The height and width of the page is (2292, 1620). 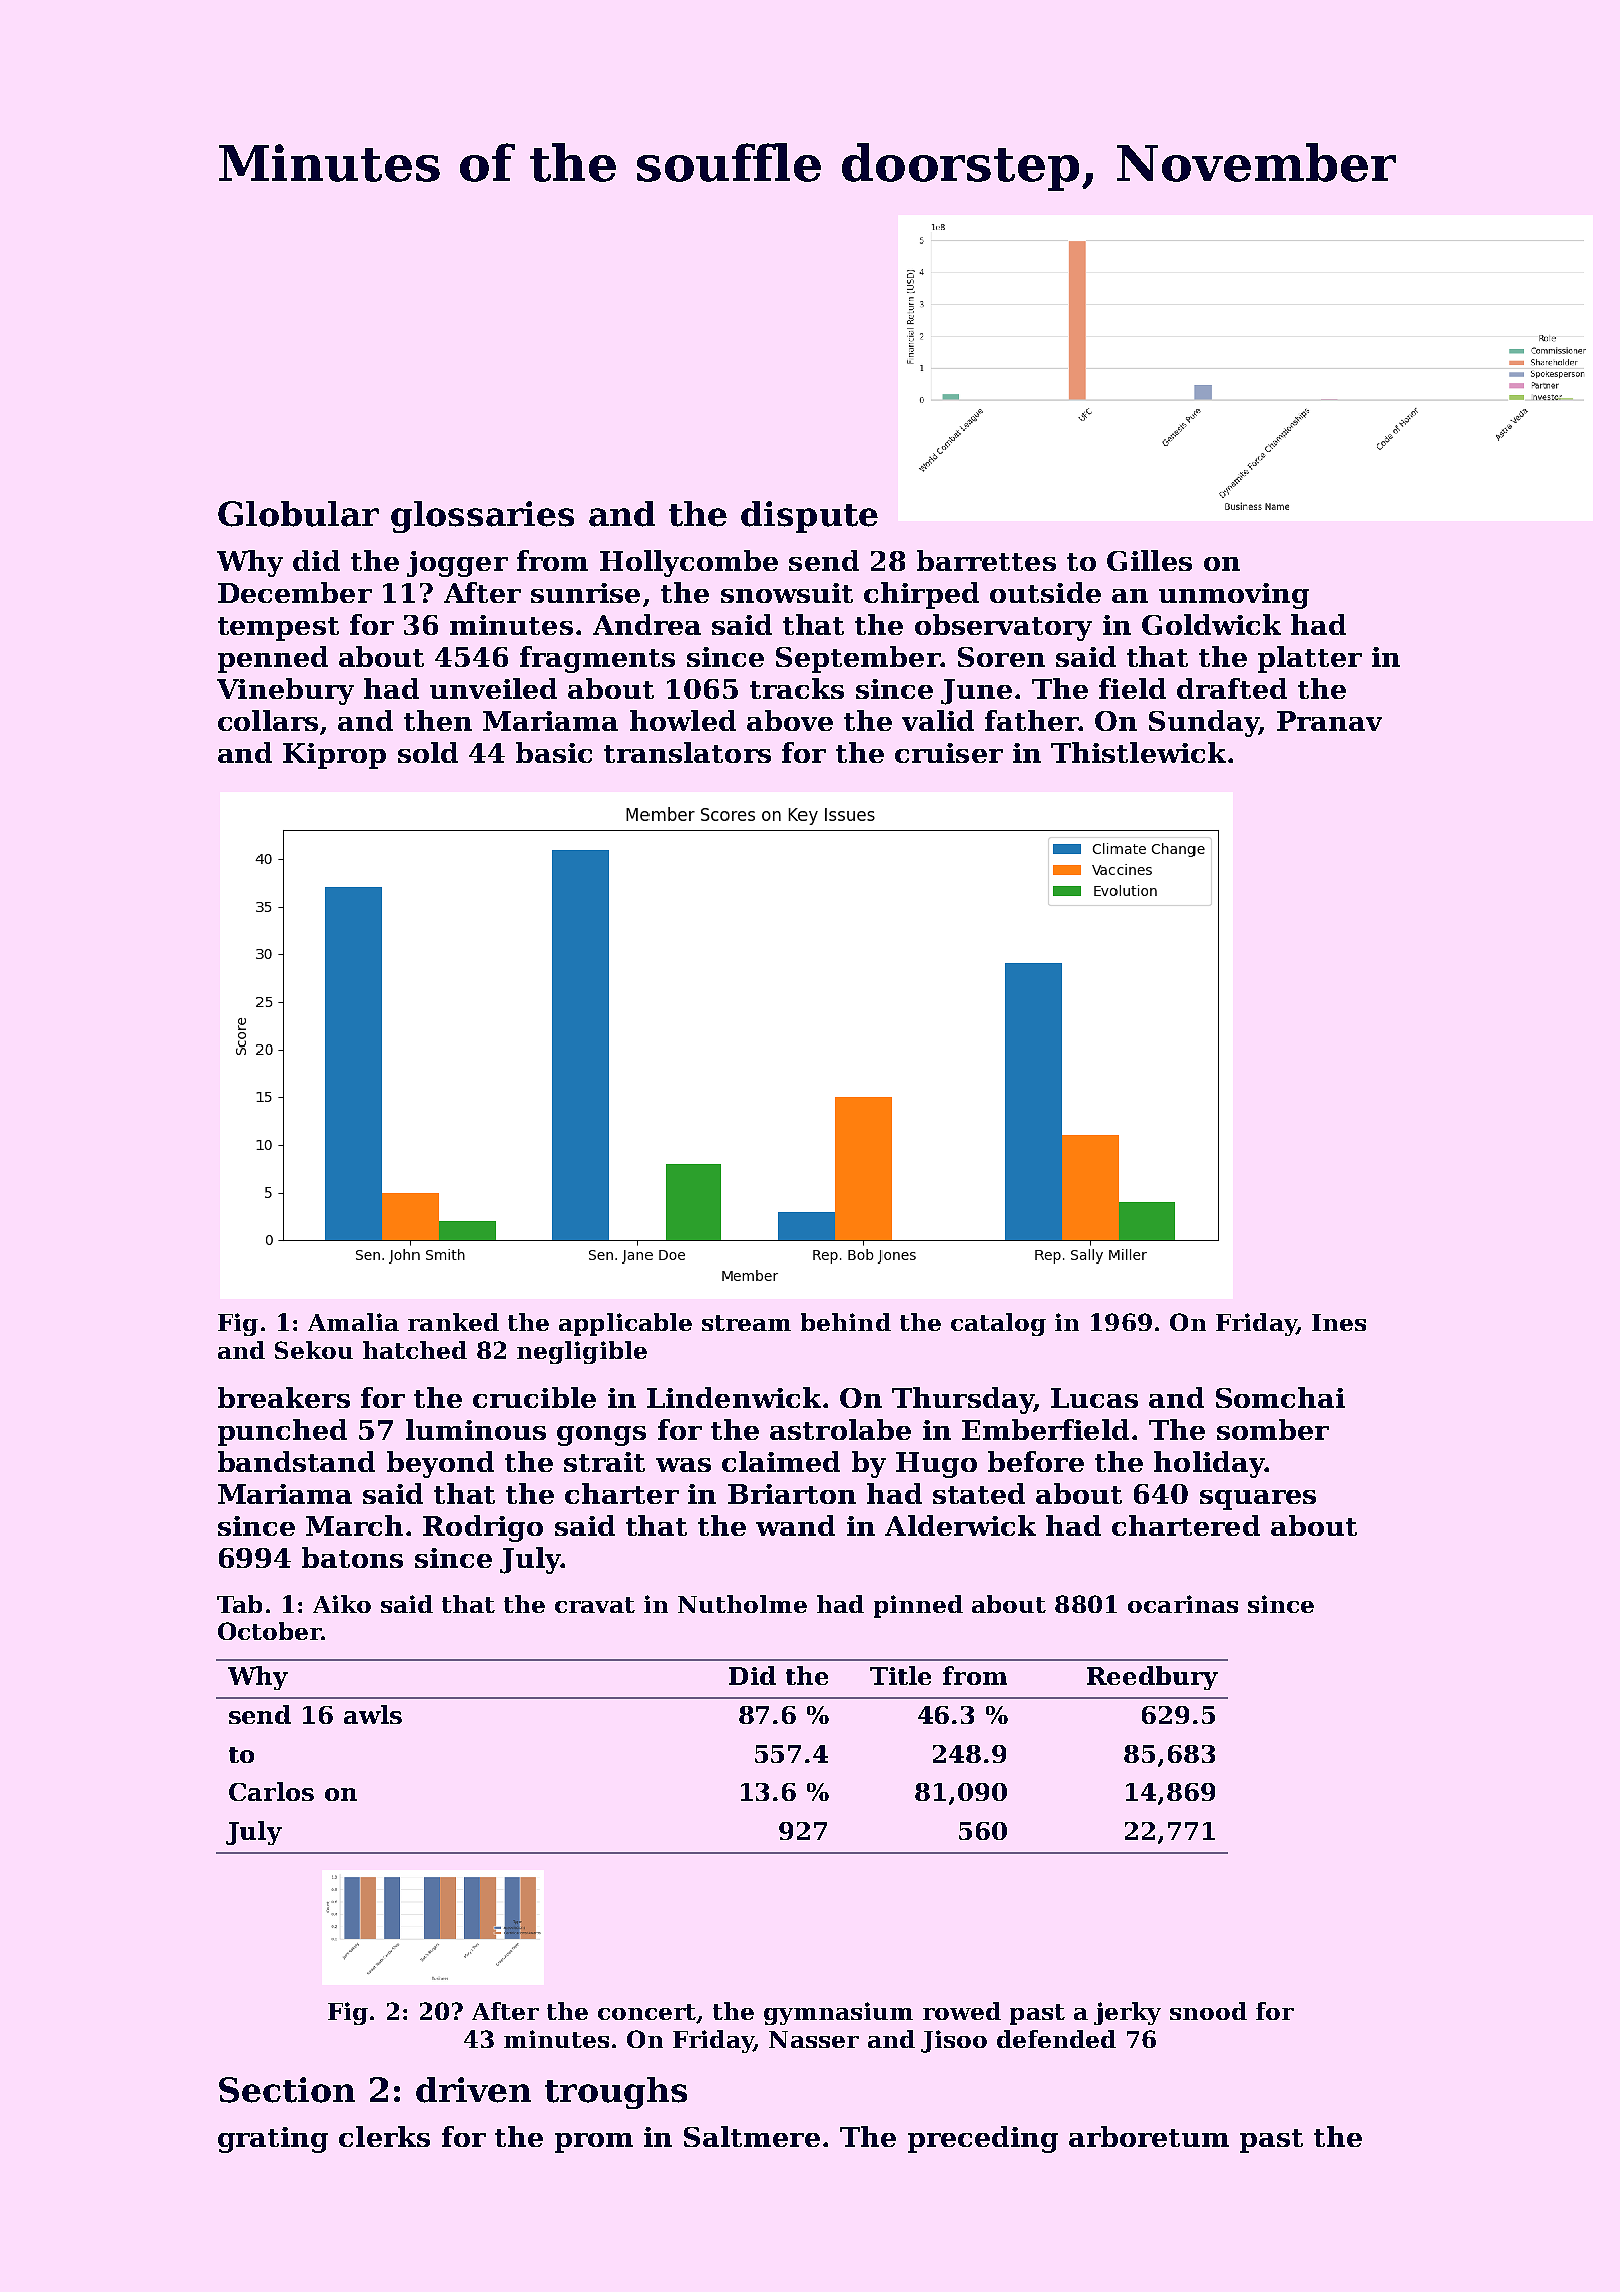 I want to click on behind, so click(x=846, y=1322).
